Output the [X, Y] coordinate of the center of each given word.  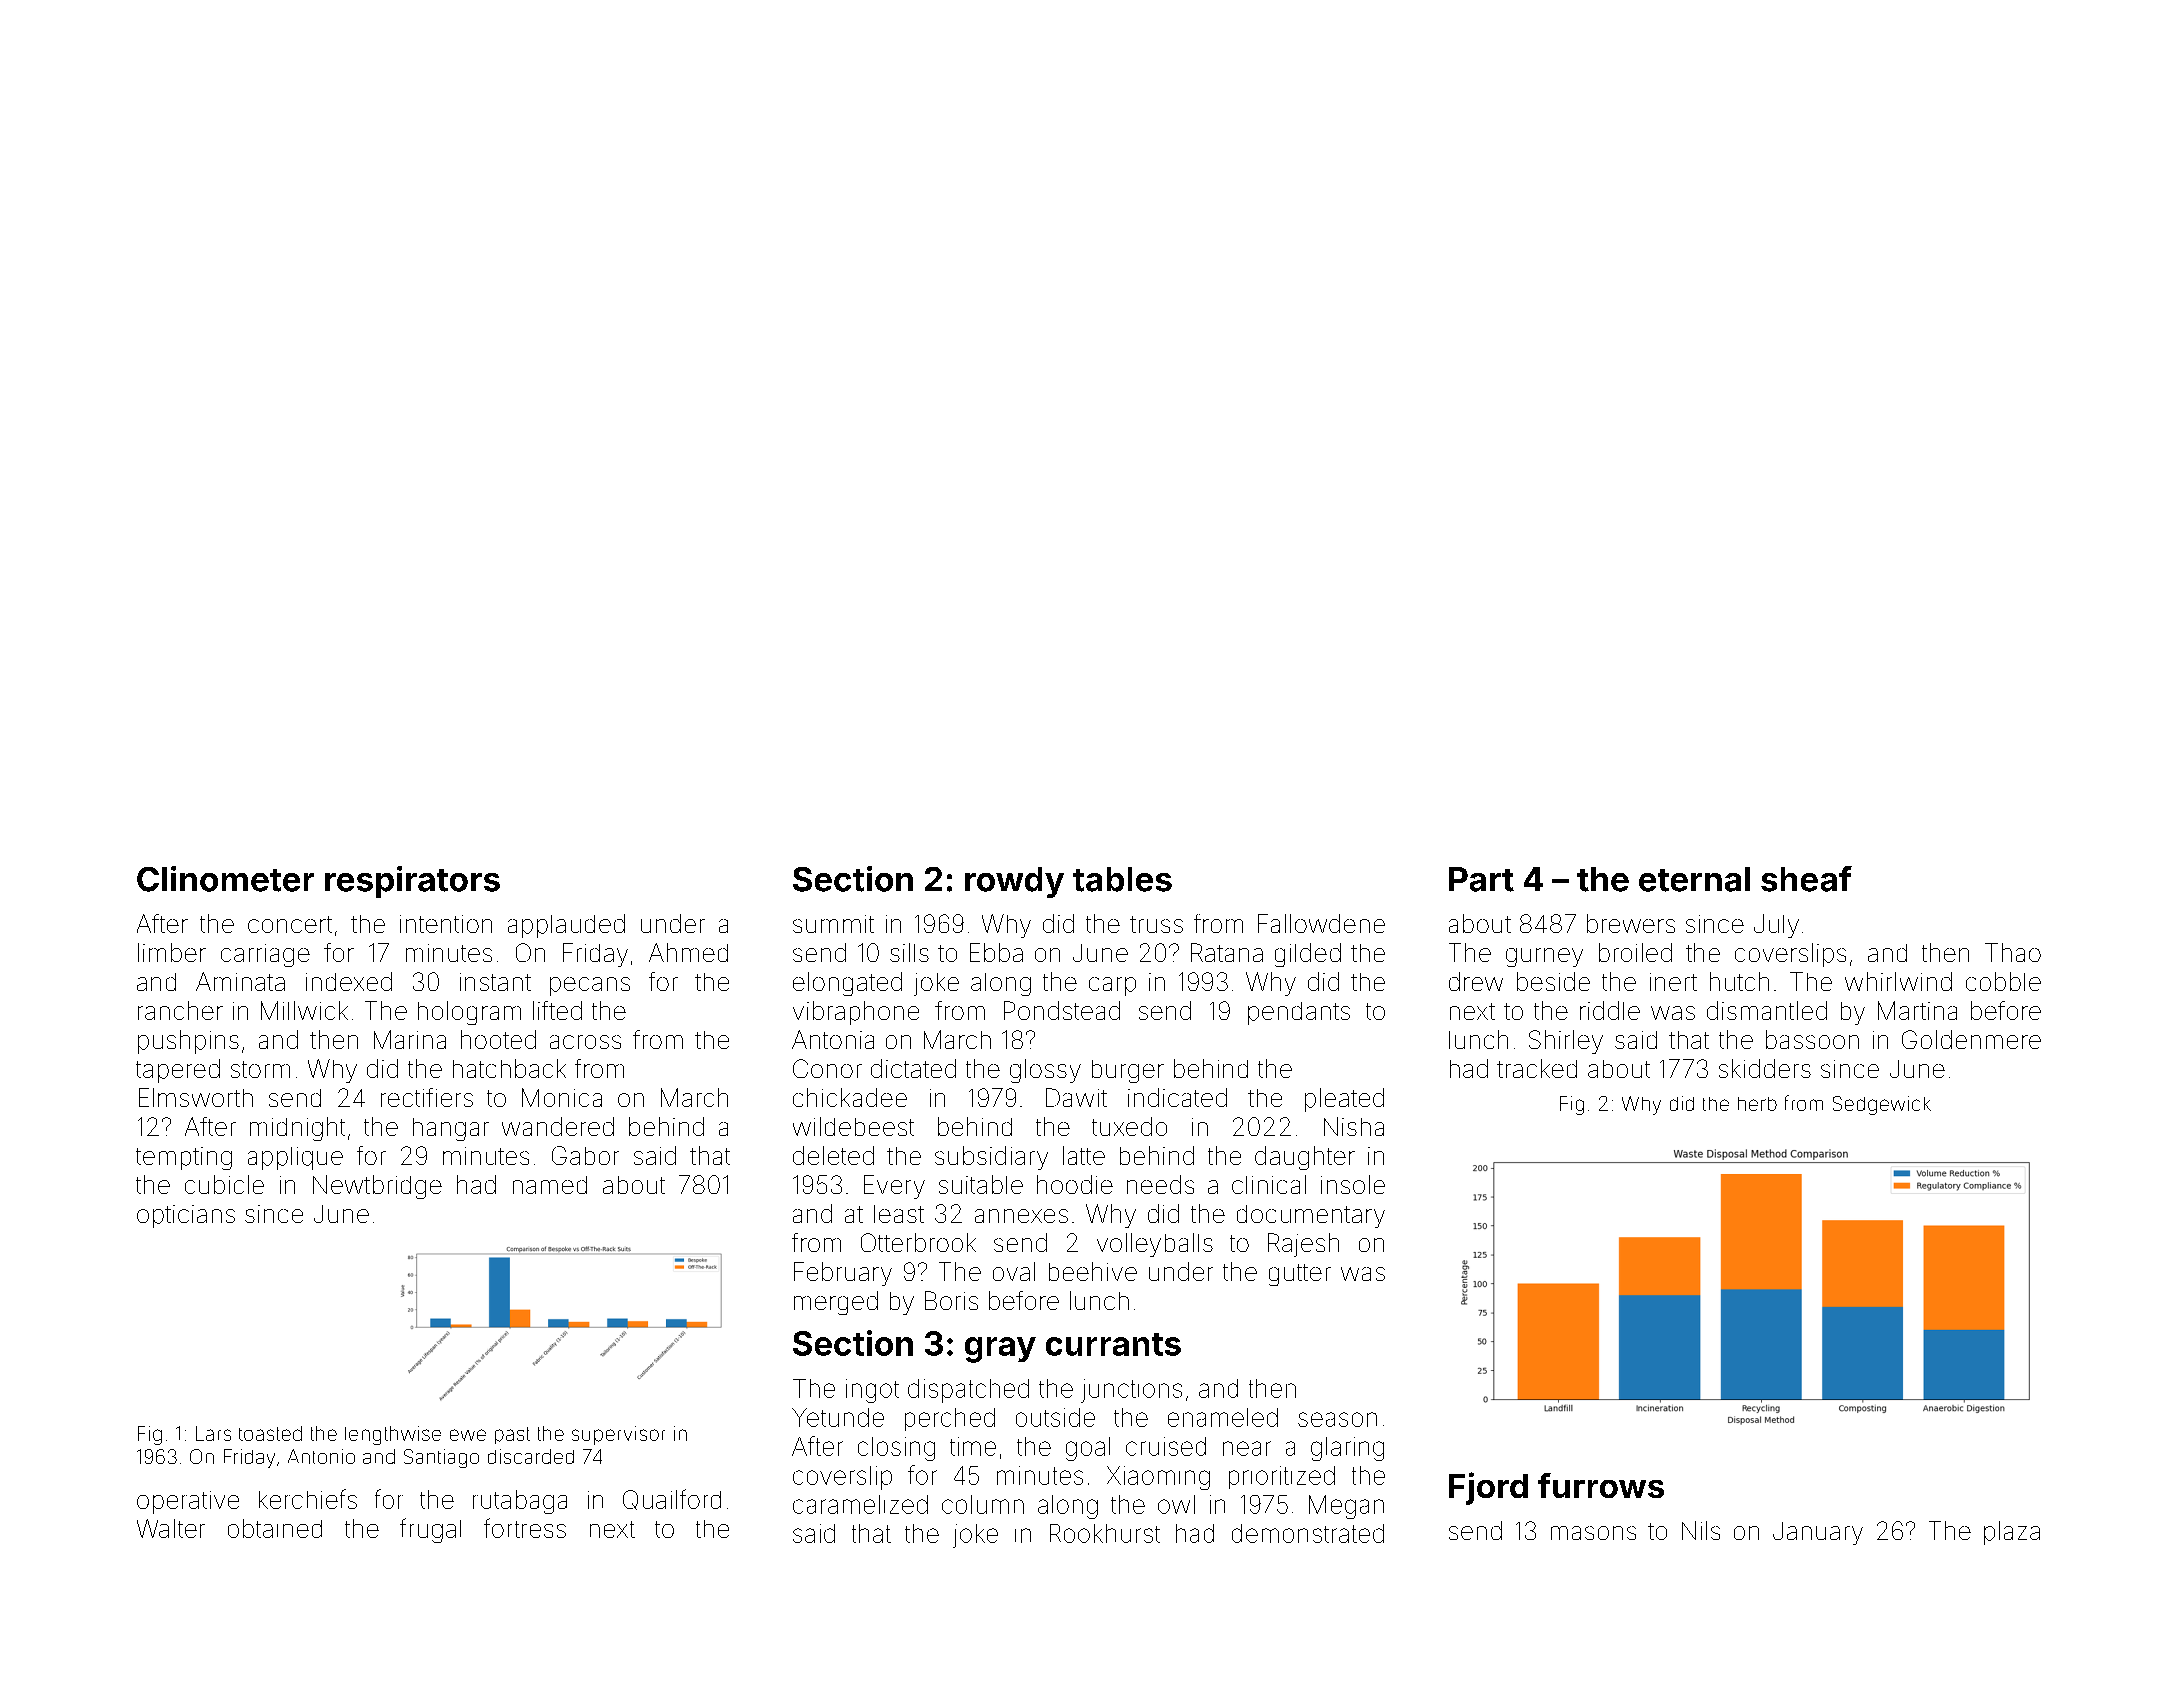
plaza [2012, 1533]
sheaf [1806, 879]
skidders [1765, 1068]
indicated [1177, 1097]
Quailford [672, 1499]
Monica [562, 1097]
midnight [297, 1129]
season [1337, 1419]
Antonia [833, 1039]
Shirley [1566, 1042]
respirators [412, 882]
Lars [213, 1433]
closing [896, 1449]
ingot [872, 1391]
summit [833, 924]
